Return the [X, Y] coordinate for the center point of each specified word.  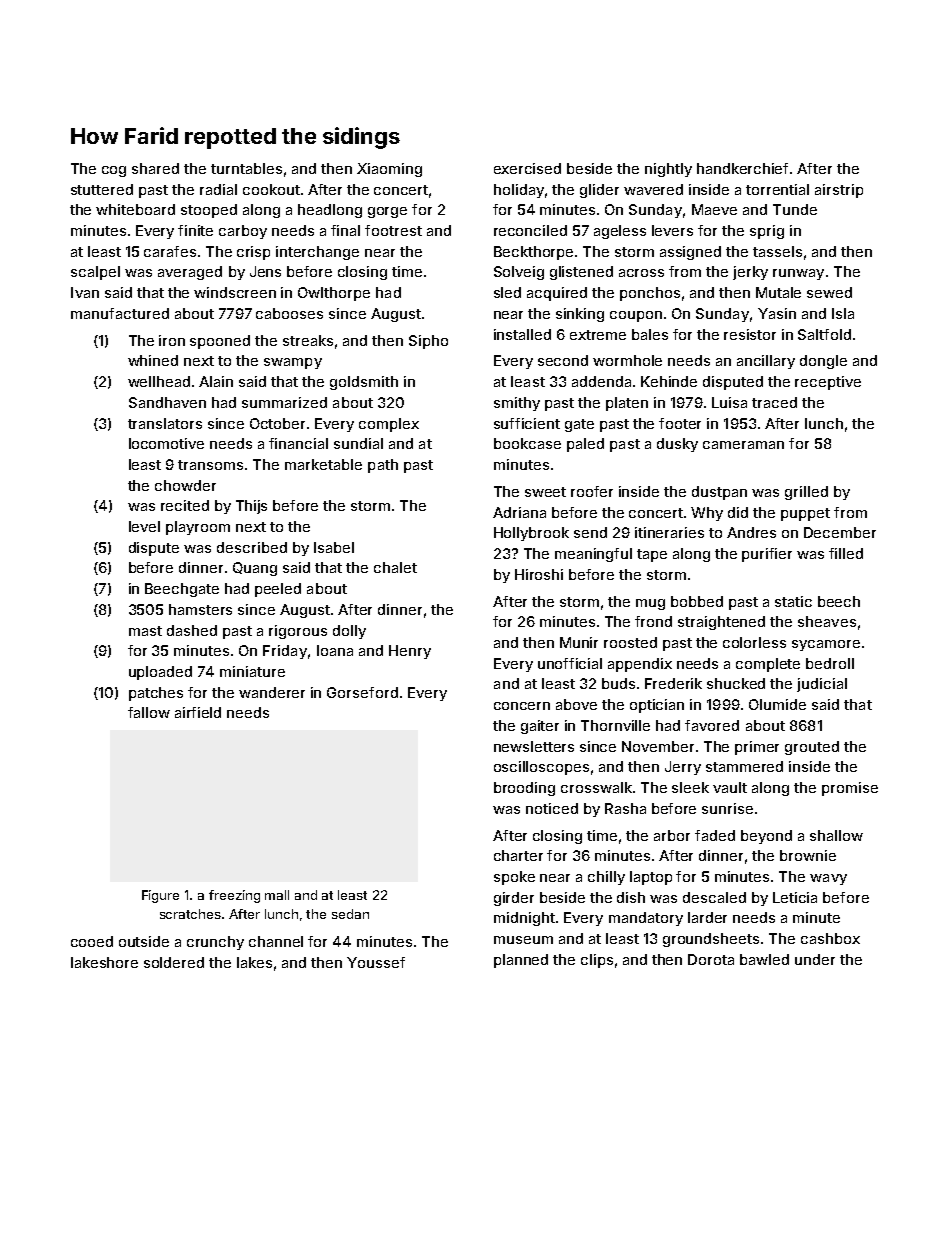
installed [522, 334]
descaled [714, 897]
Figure [160, 896]
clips [597, 961]
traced [774, 402]
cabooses [289, 313]
